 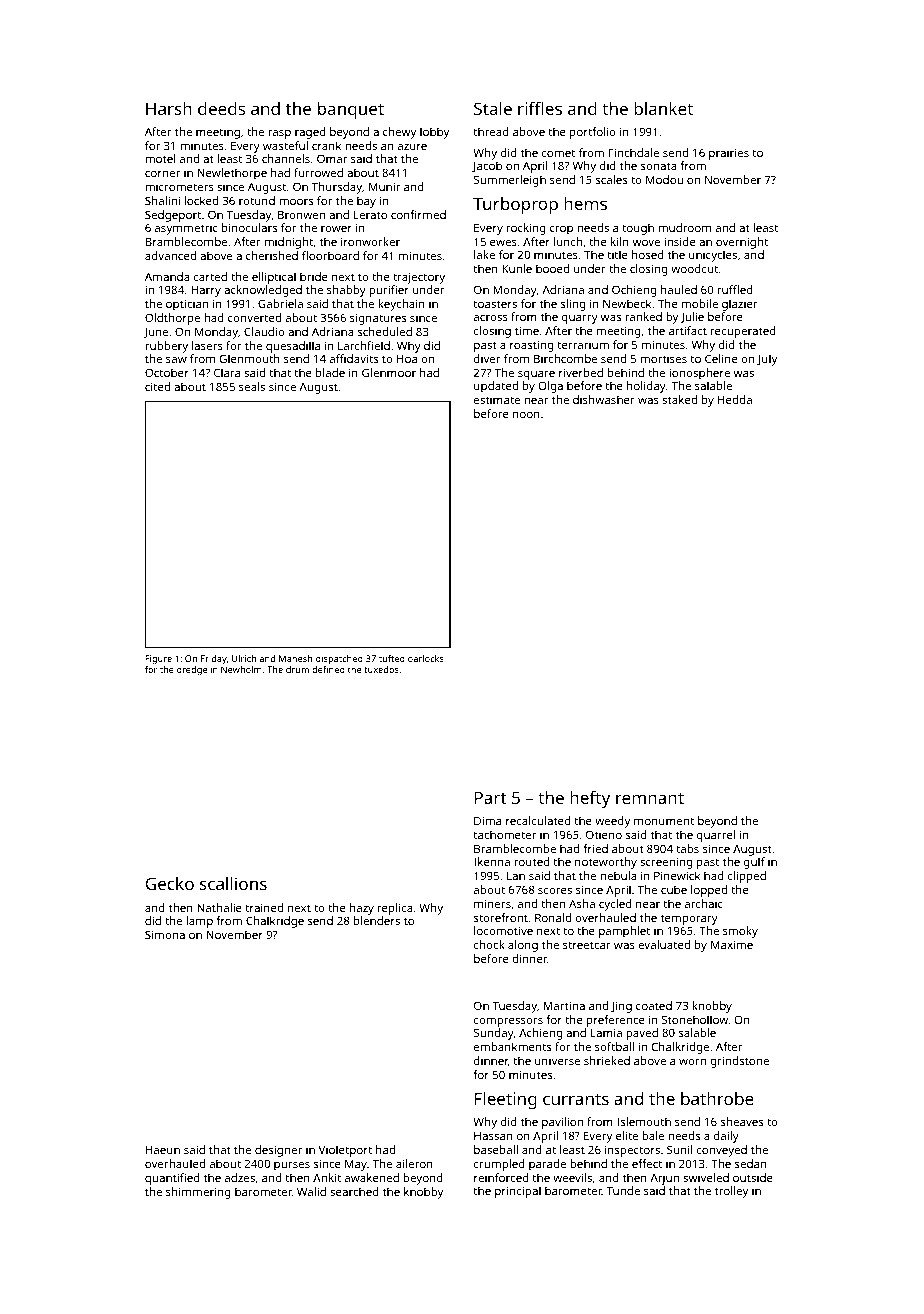 I want to click on Sunday, so click(x=494, y=1034).
